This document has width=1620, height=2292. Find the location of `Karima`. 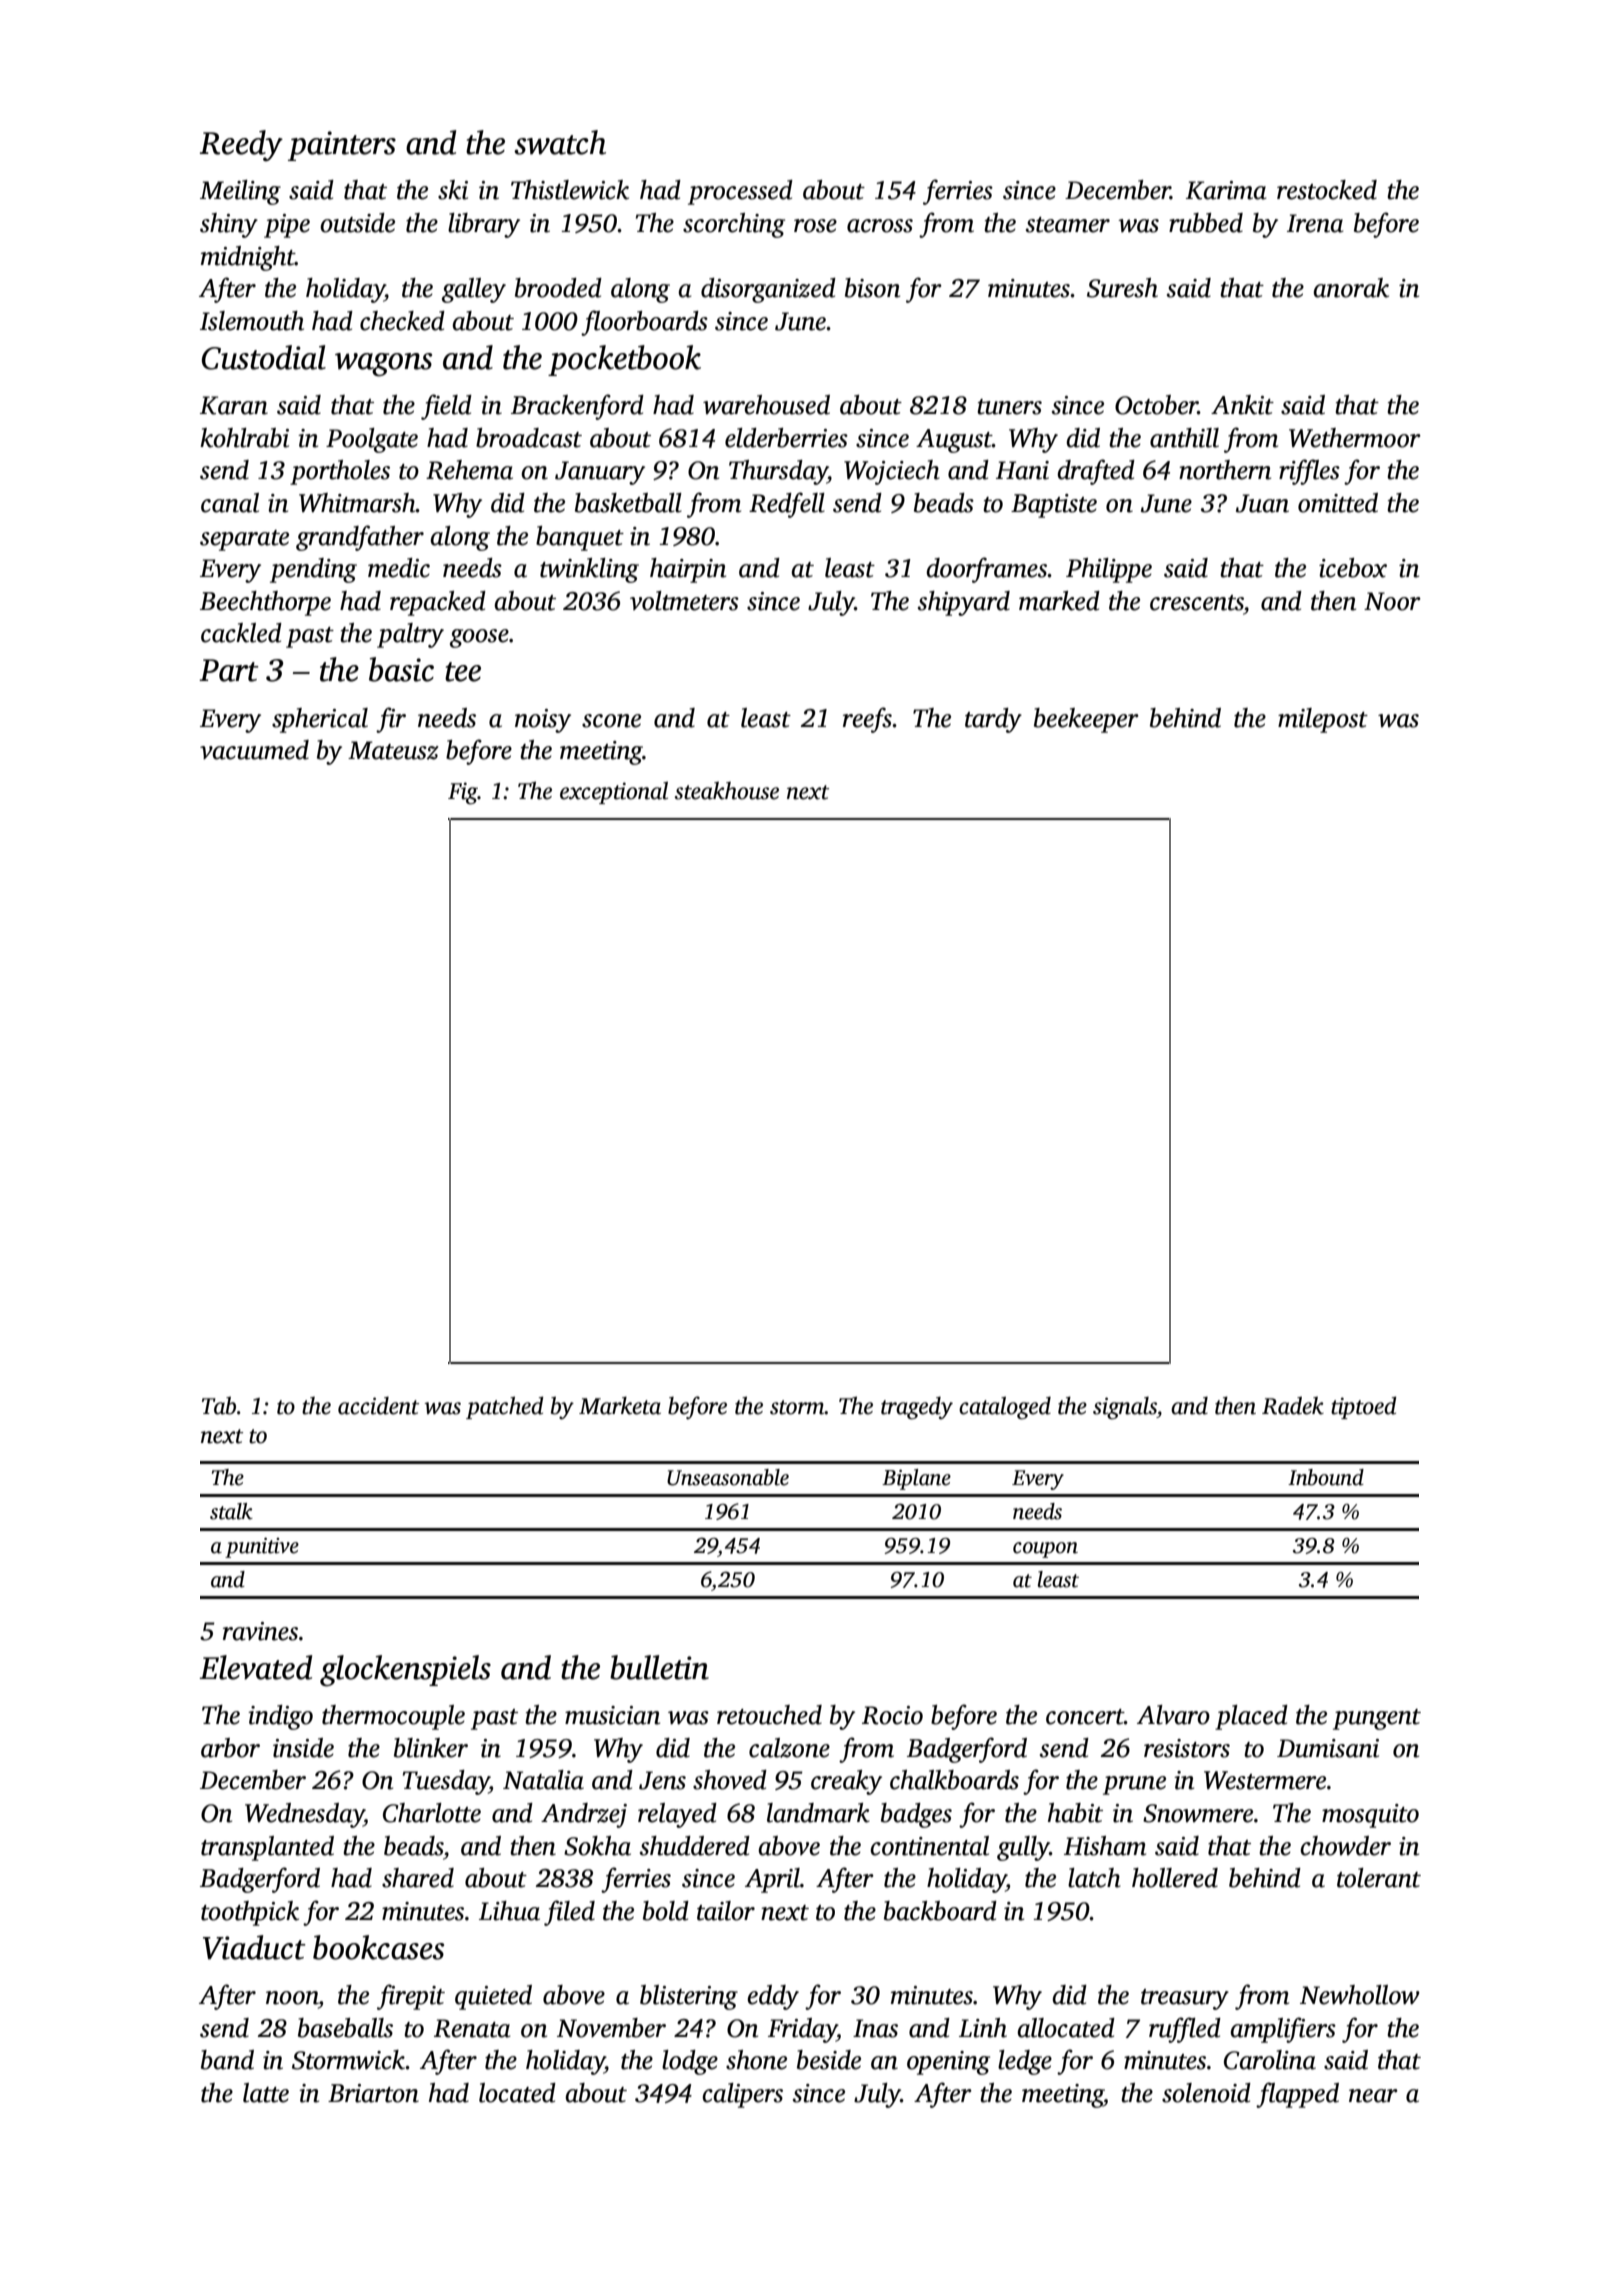

Karima is located at coordinates (1226, 190).
